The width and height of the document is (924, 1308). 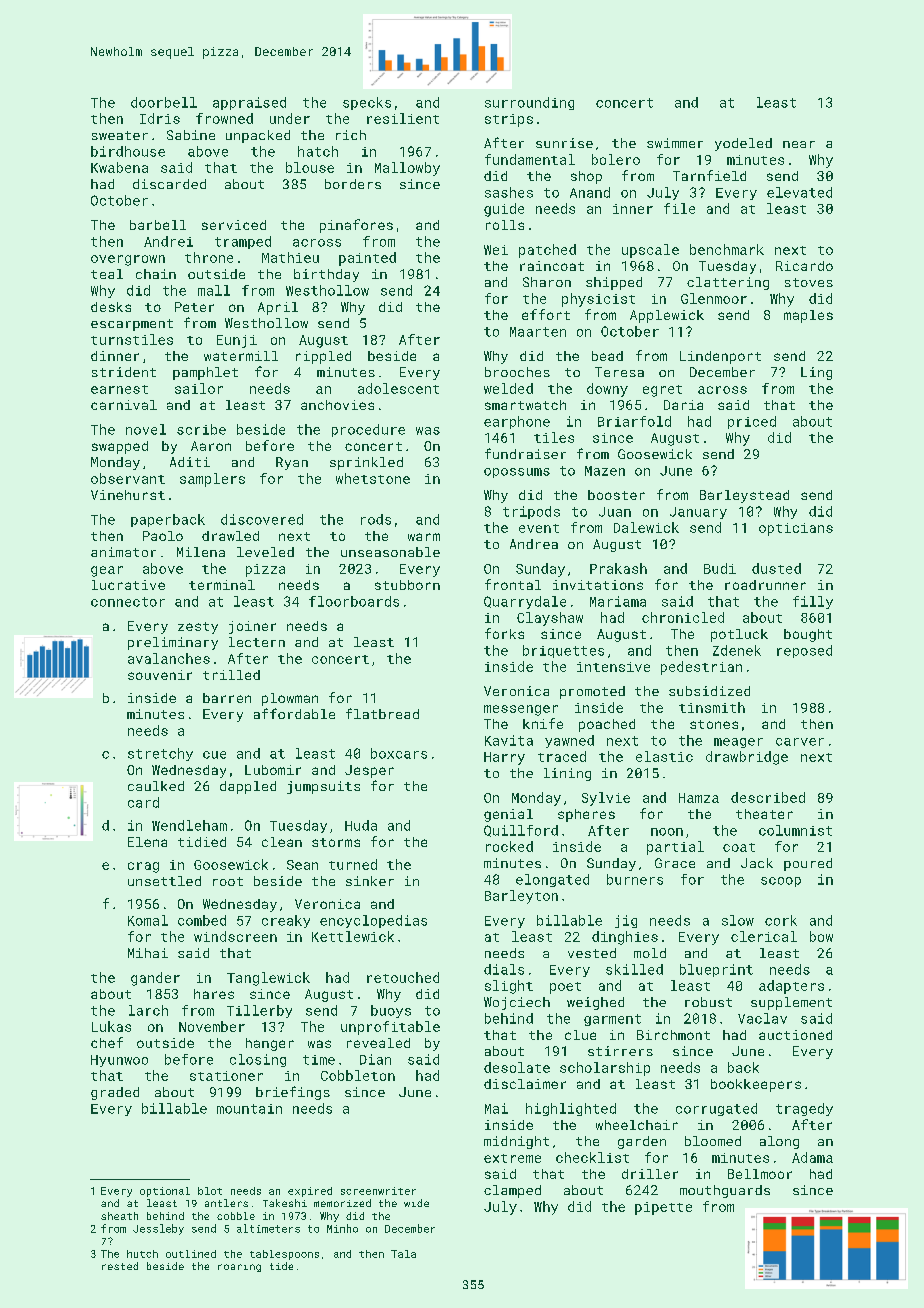 I want to click on shop, so click(x=586, y=177).
